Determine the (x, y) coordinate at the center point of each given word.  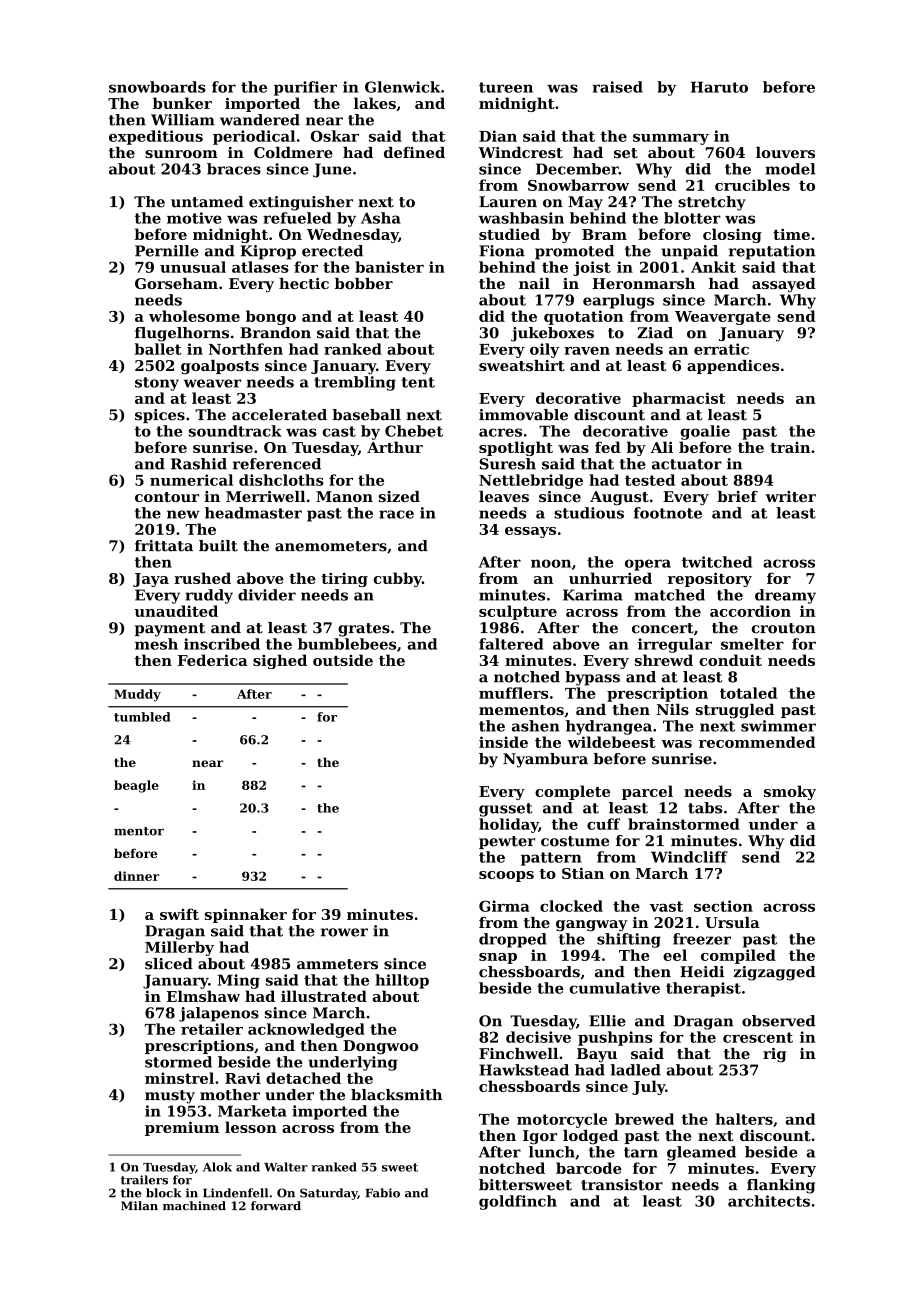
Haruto (719, 87)
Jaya (151, 580)
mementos (521, 710)
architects (769, 1201)
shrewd (664, 660)
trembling (355, 383)
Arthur (395, 447)
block (163, 1193)
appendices (733, 367)
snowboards (157, 87)
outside (343, 660)
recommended (757, 742)
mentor (139, 831)
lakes (375, 103)
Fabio (382, 1193)
